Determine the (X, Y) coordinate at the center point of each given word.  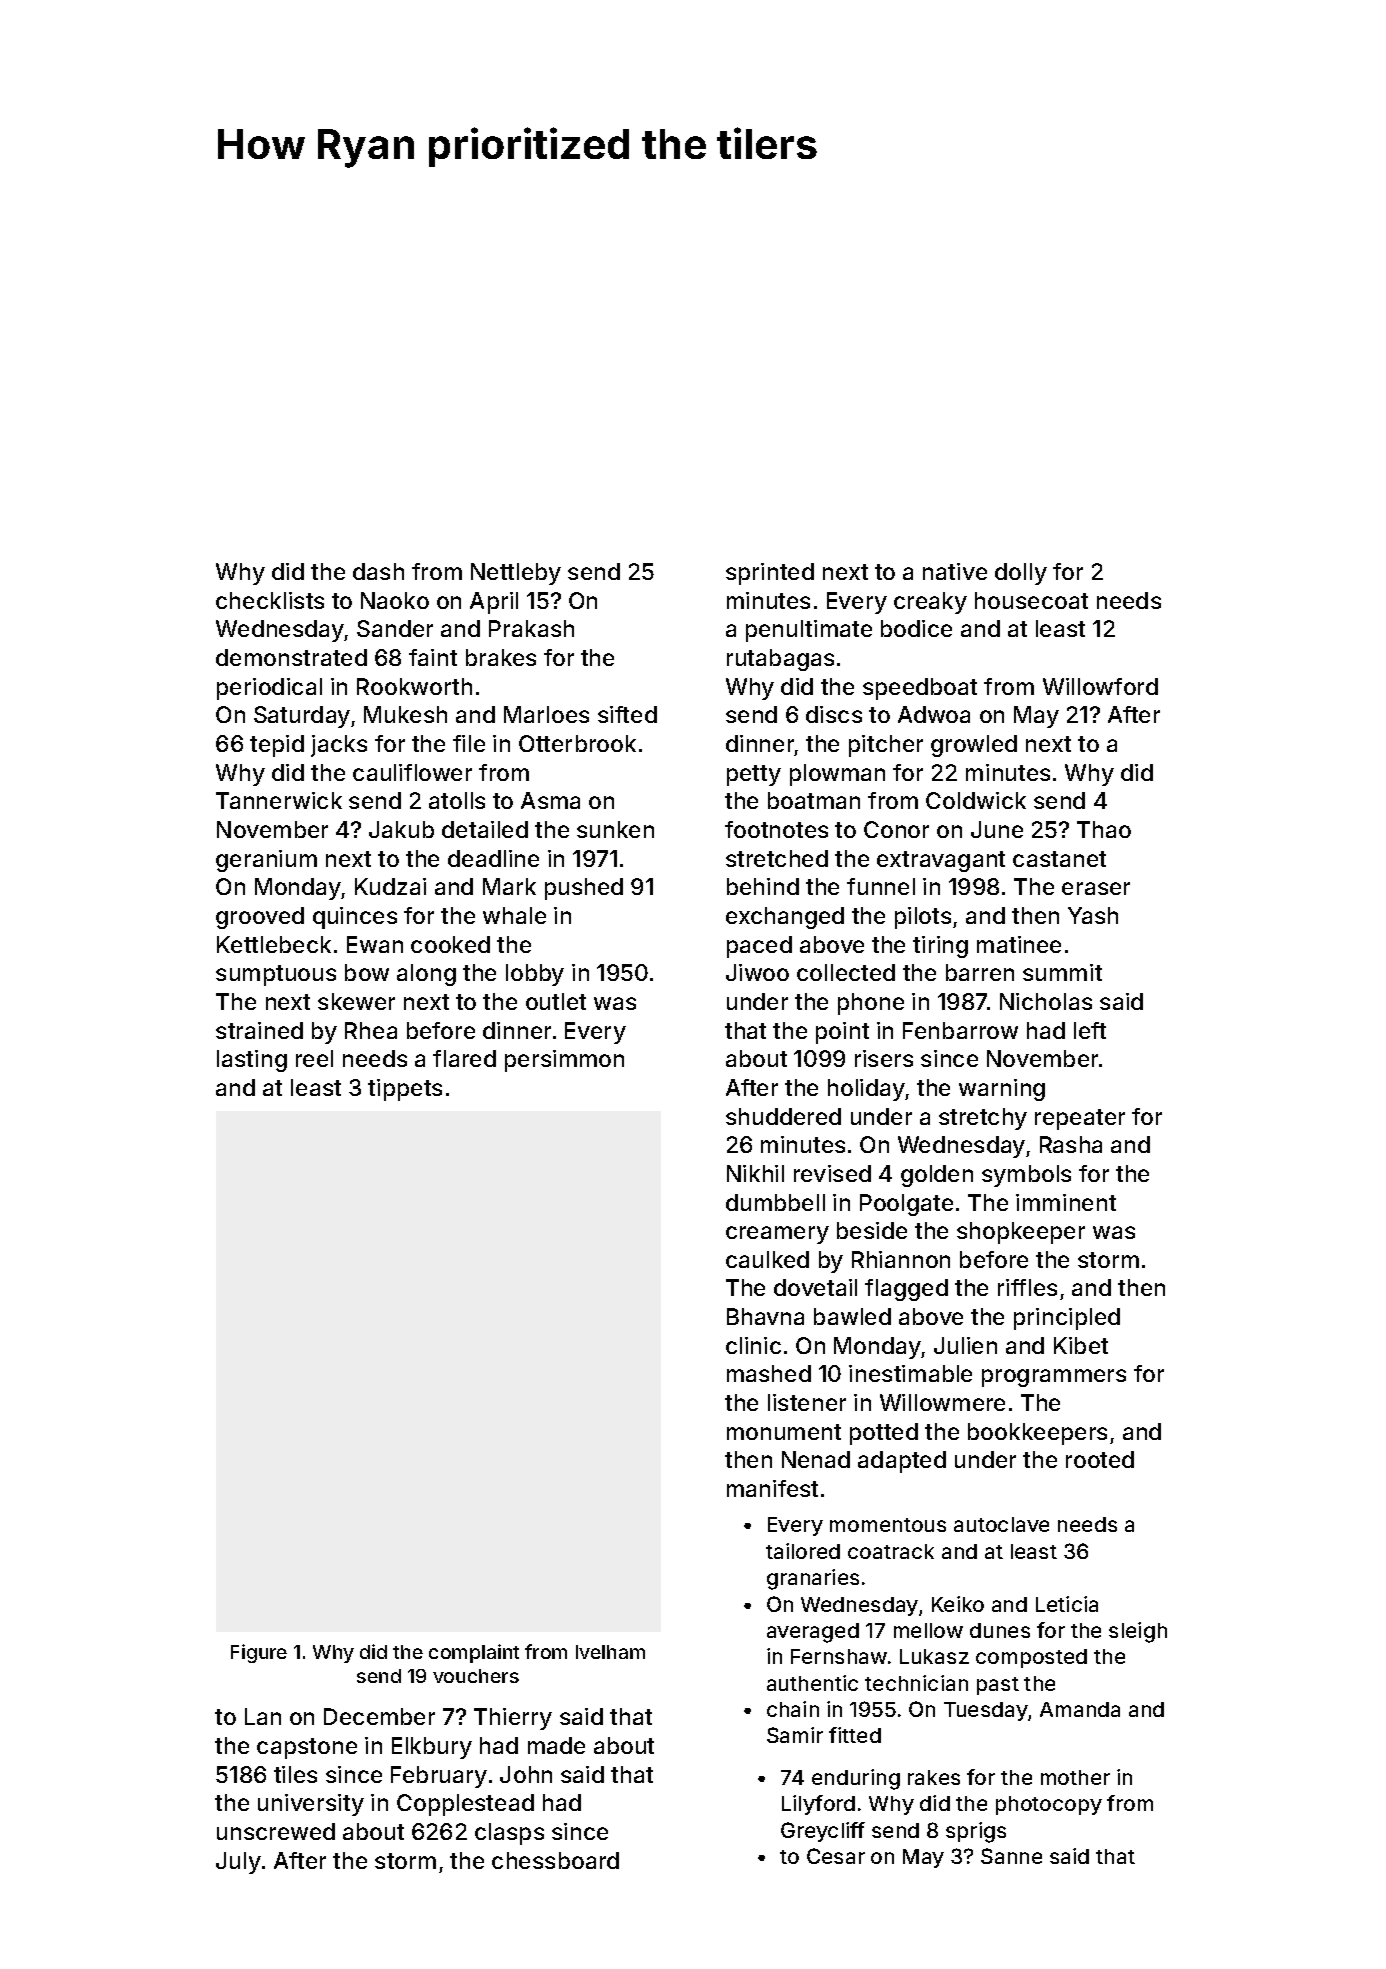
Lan (263, 1716)
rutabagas (780, 660)
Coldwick (976, 800)
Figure (259, 1653)
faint (433, 657)
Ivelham (610, 1652)
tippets (405, 1090)
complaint (474, 1653)
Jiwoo (757, 972)
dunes (1000, 1630)
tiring (940, 947)
